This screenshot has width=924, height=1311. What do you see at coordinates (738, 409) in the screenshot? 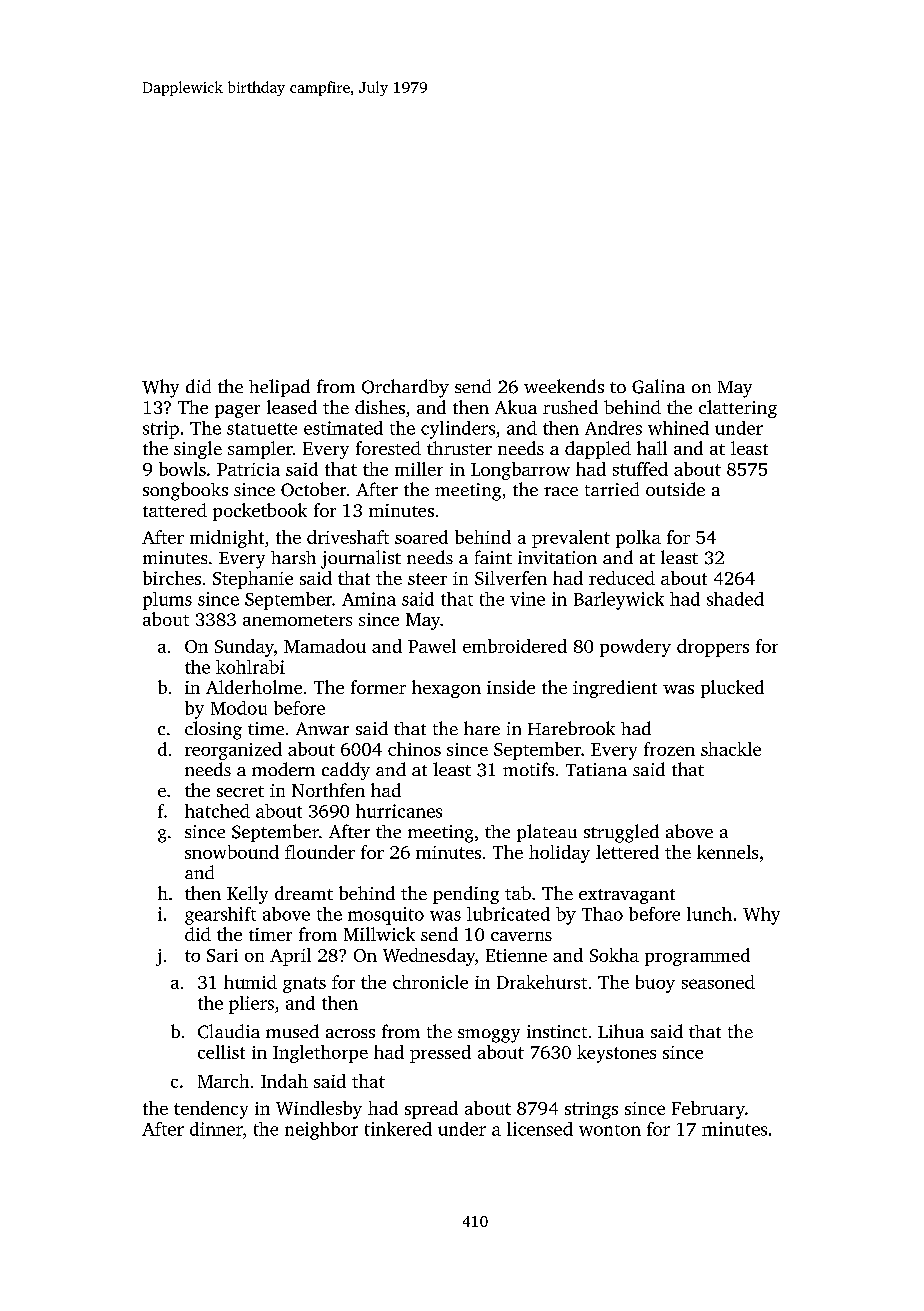
I see `clattering` at bounding box center [738, 409].
